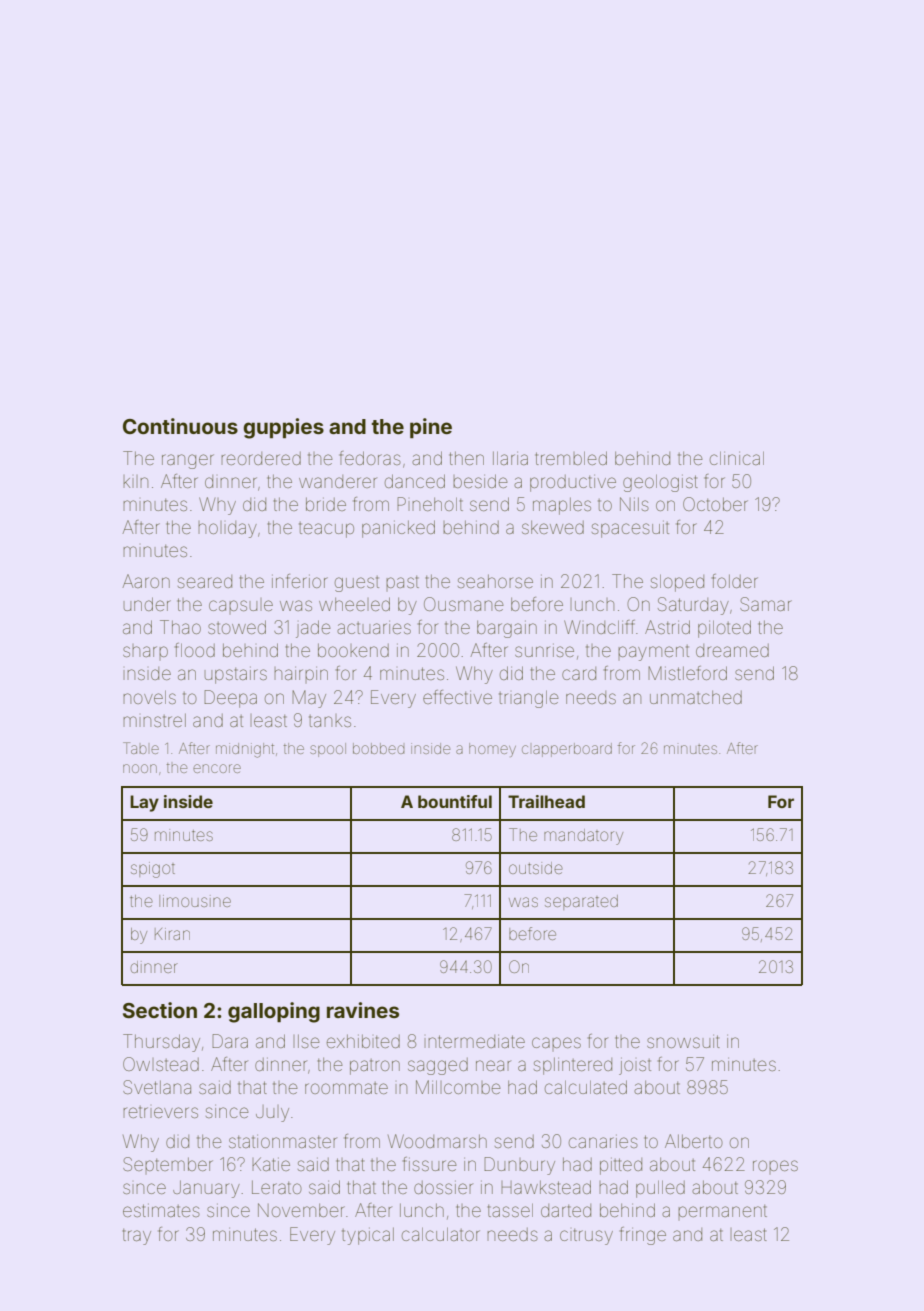 This screenshot has height=1311, width=924. I want to click on fringe, so click(643, 1236).
